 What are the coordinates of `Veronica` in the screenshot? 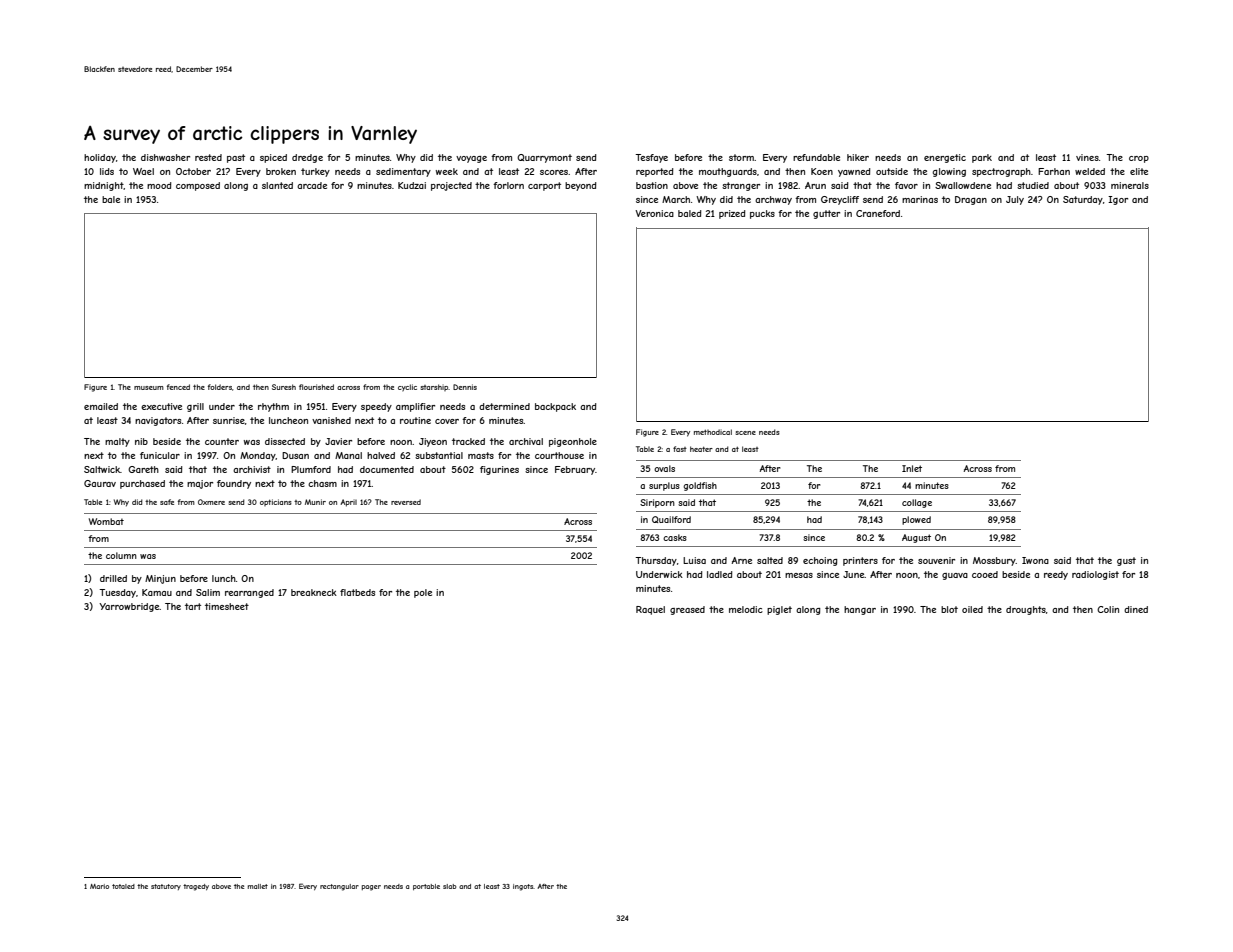 It's located at (654, 213).
